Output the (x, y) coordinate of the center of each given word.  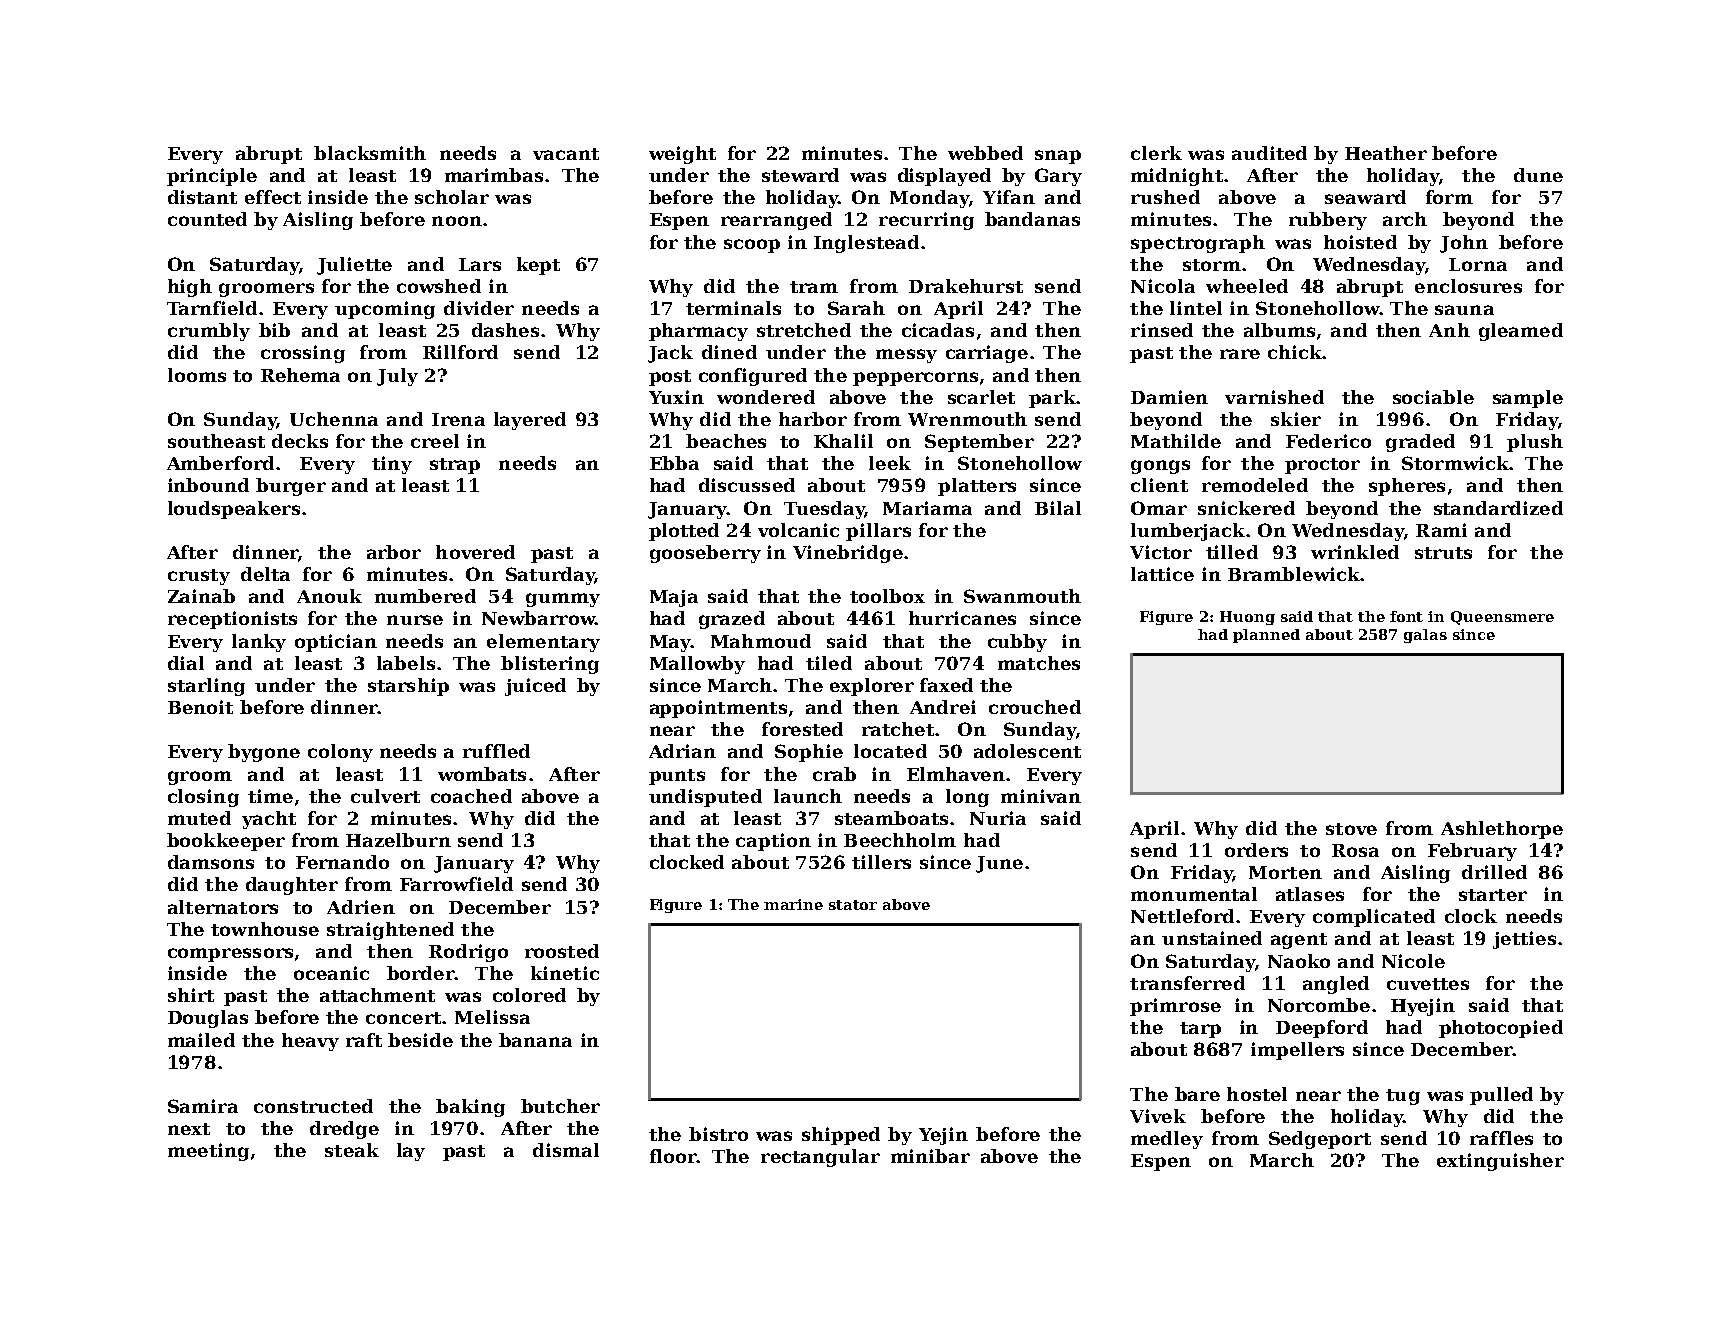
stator (853, 905)
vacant (566, 154)
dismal (566, 1150)
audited (1269, 153)
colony (340, 753)
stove (1351, 829)
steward (800, 175)
